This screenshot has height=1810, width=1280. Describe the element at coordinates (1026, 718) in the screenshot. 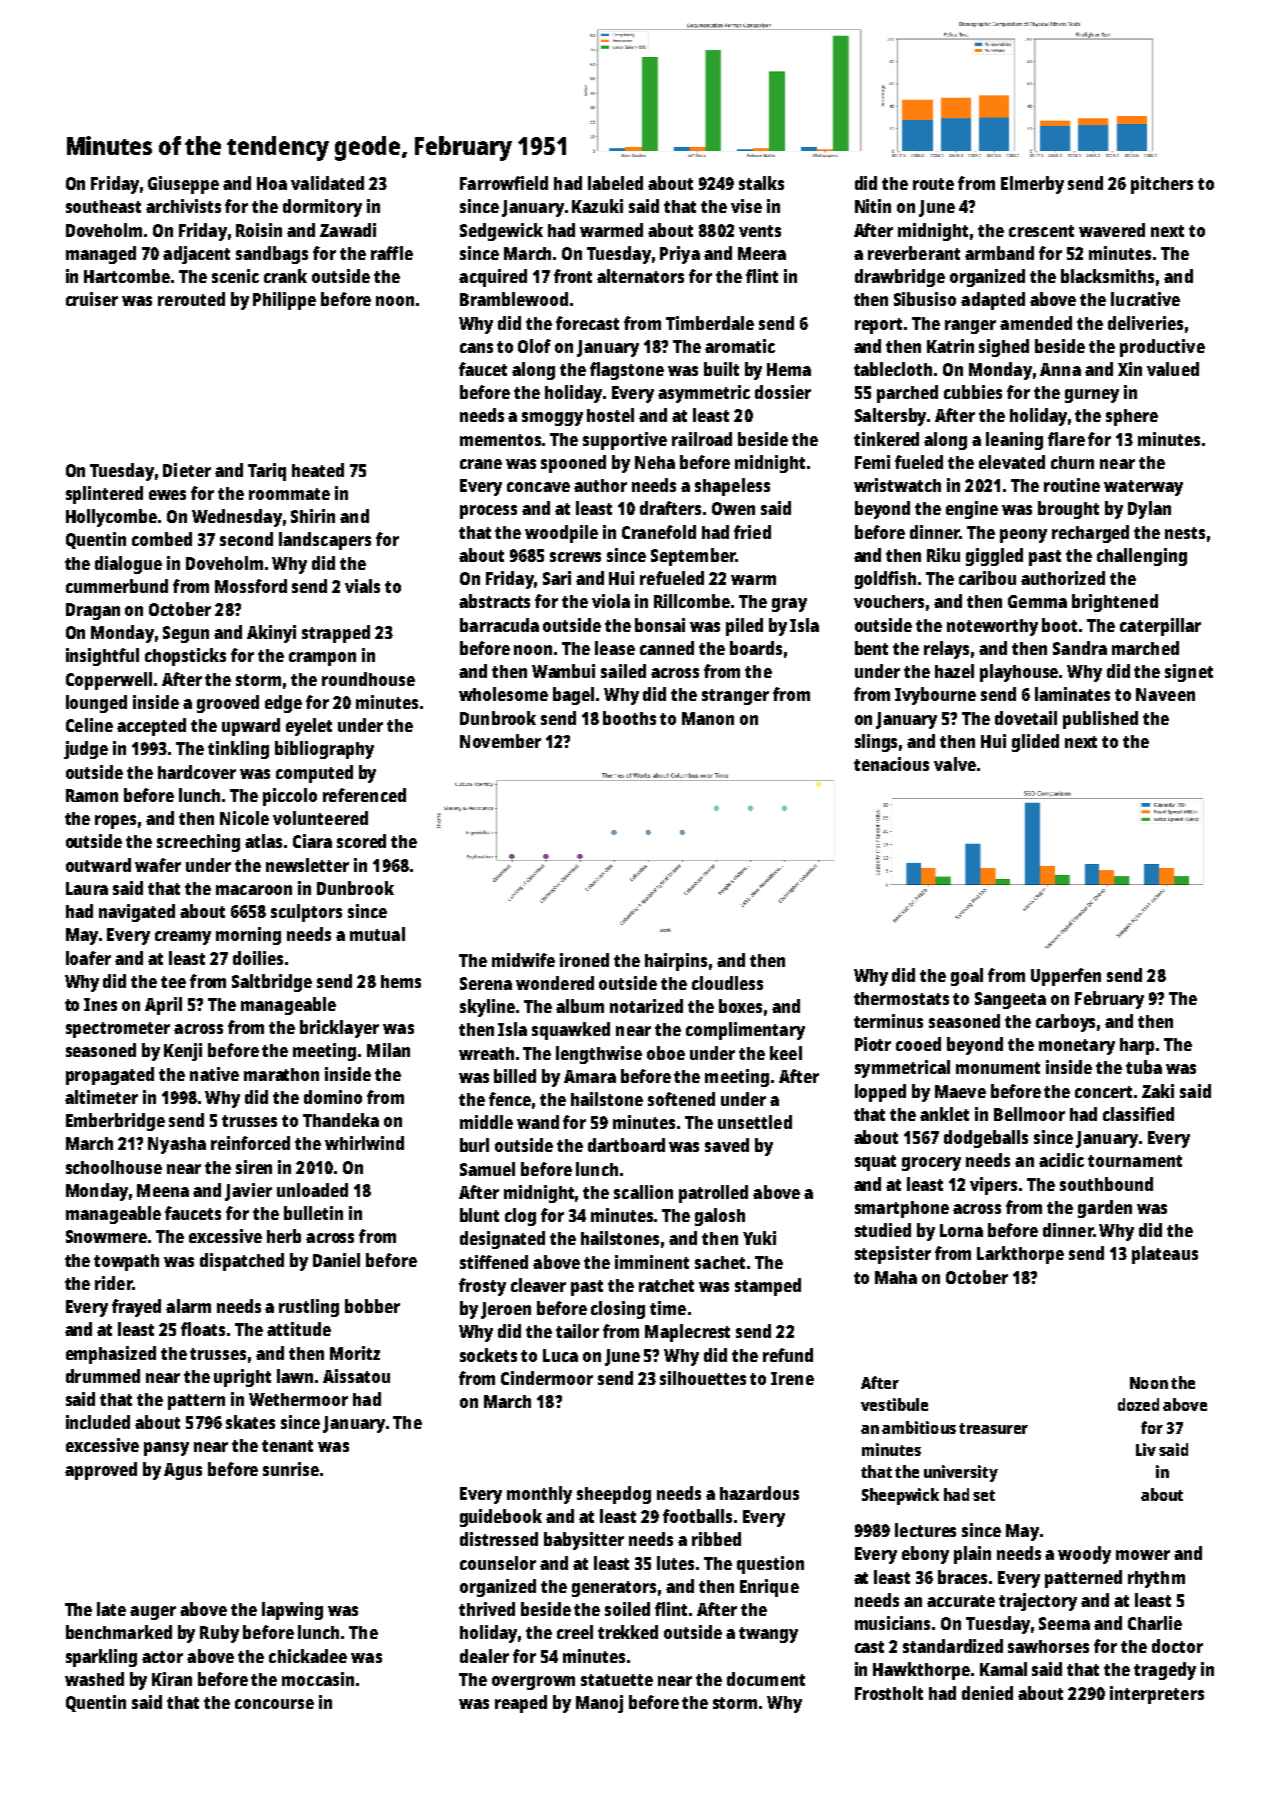

I see `dovetail` at that location.
